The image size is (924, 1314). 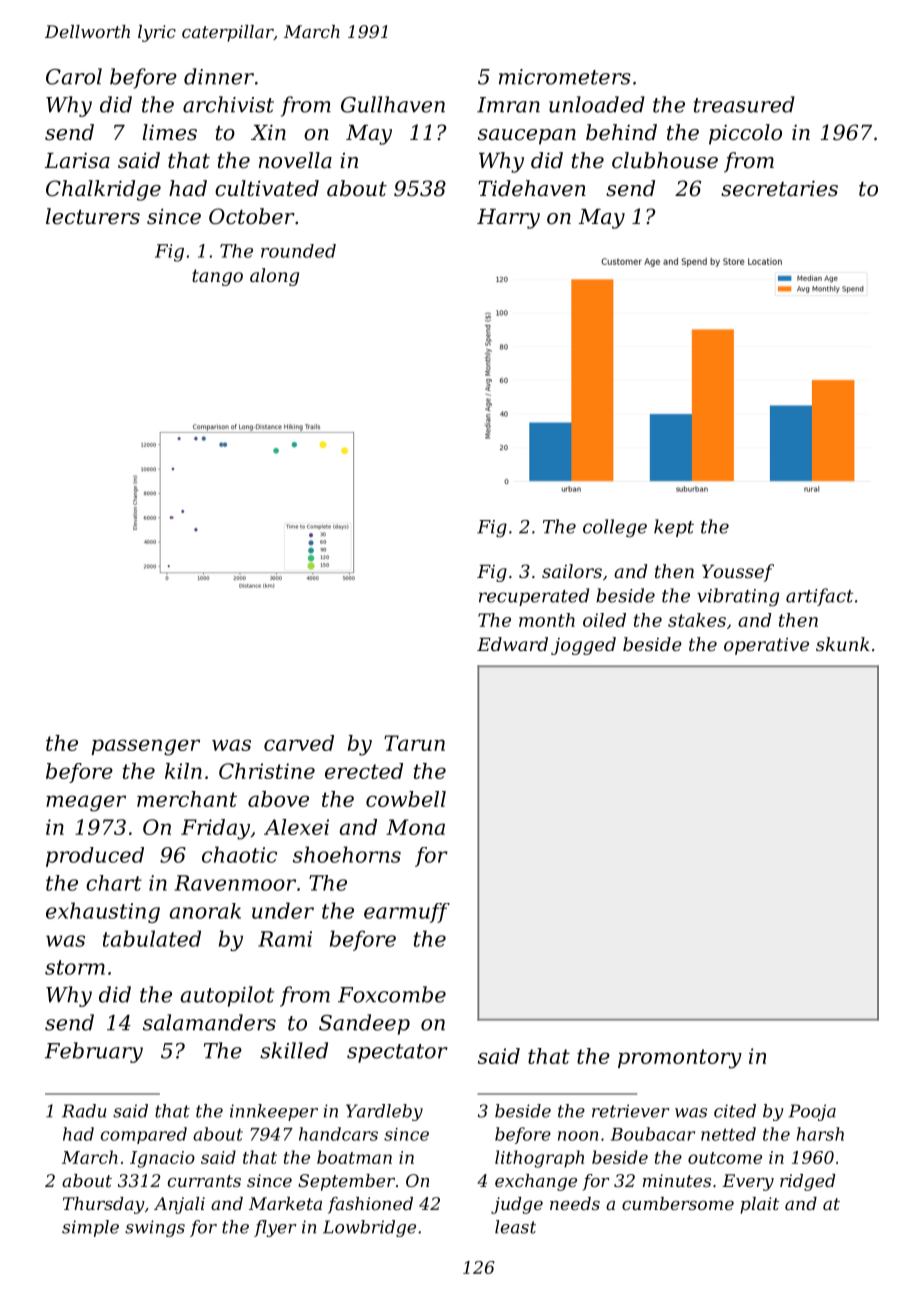 What do you see at coordinates (843, 644) in the screenshot?
I see `skunk` at bounding box center [843, 644].
